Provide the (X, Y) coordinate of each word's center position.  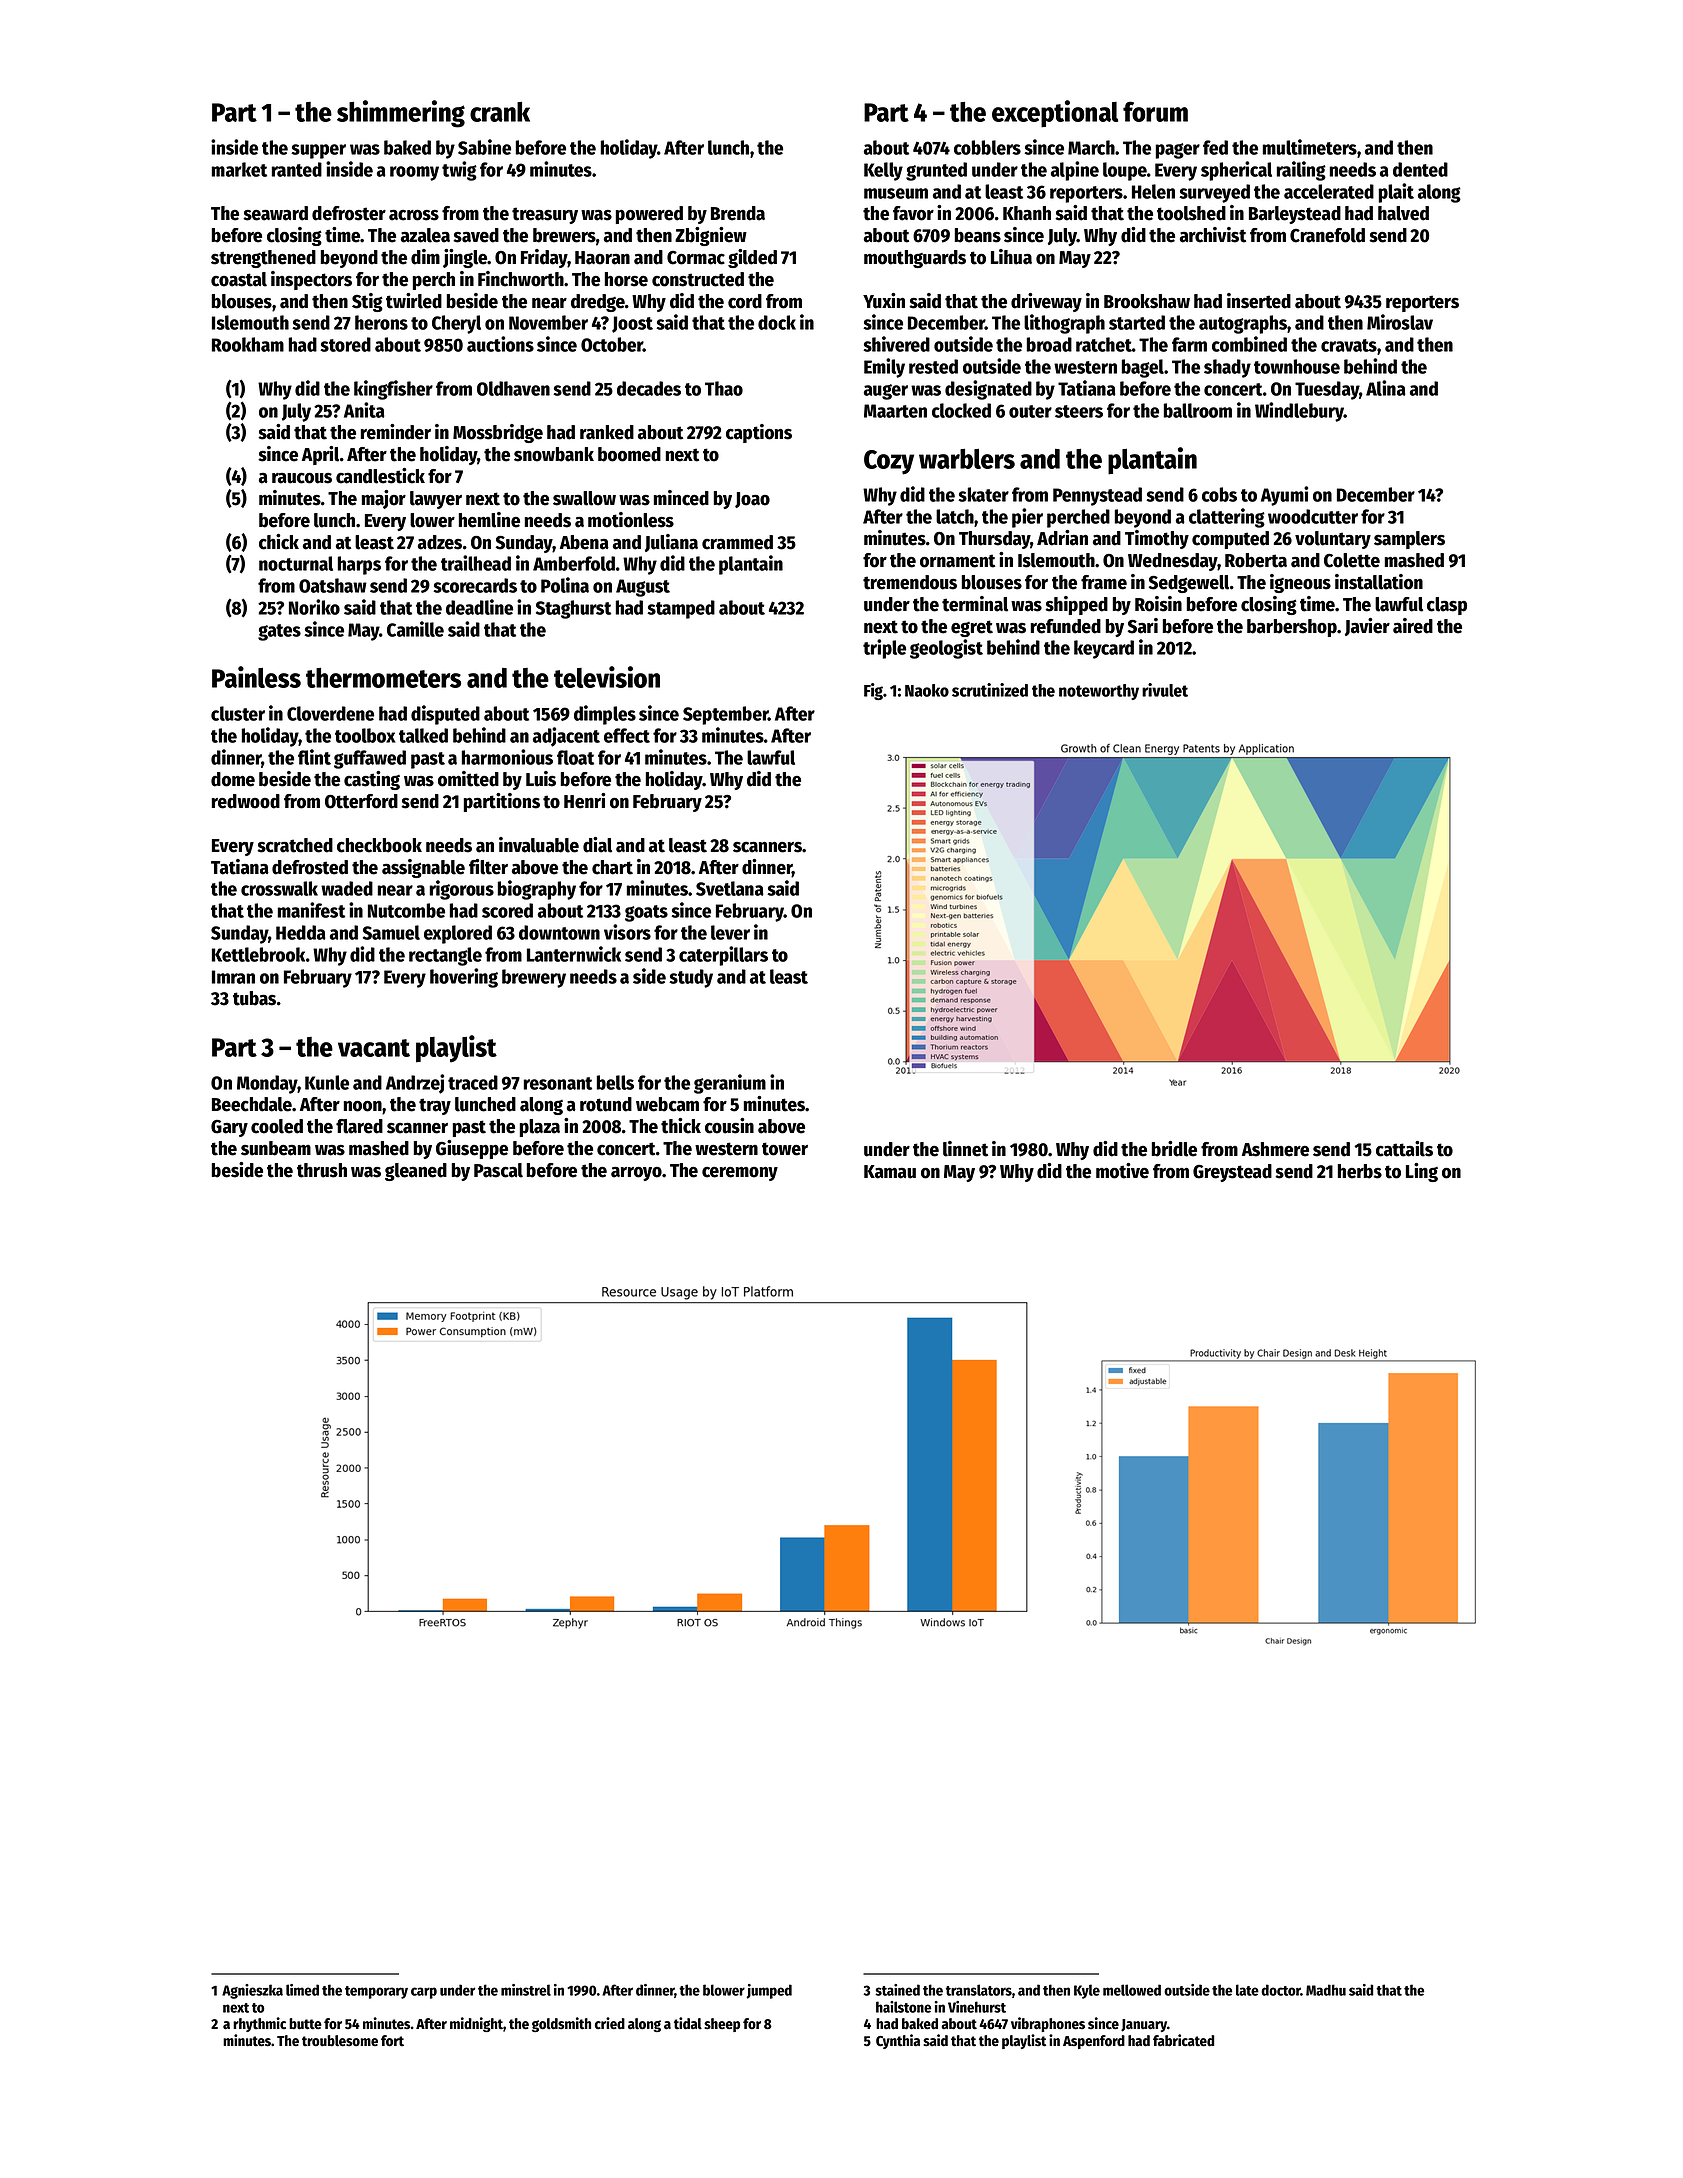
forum (1155, 111)
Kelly (883, 171)
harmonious (507, 757)
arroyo (636, 1174)
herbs (1360, 1171)
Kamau (890, 1172)
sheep (722, 2025)
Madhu (1326, 1990)
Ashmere (1275, 1149)
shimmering (401, 114)
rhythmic (259, 2024)
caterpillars (723, 956)
